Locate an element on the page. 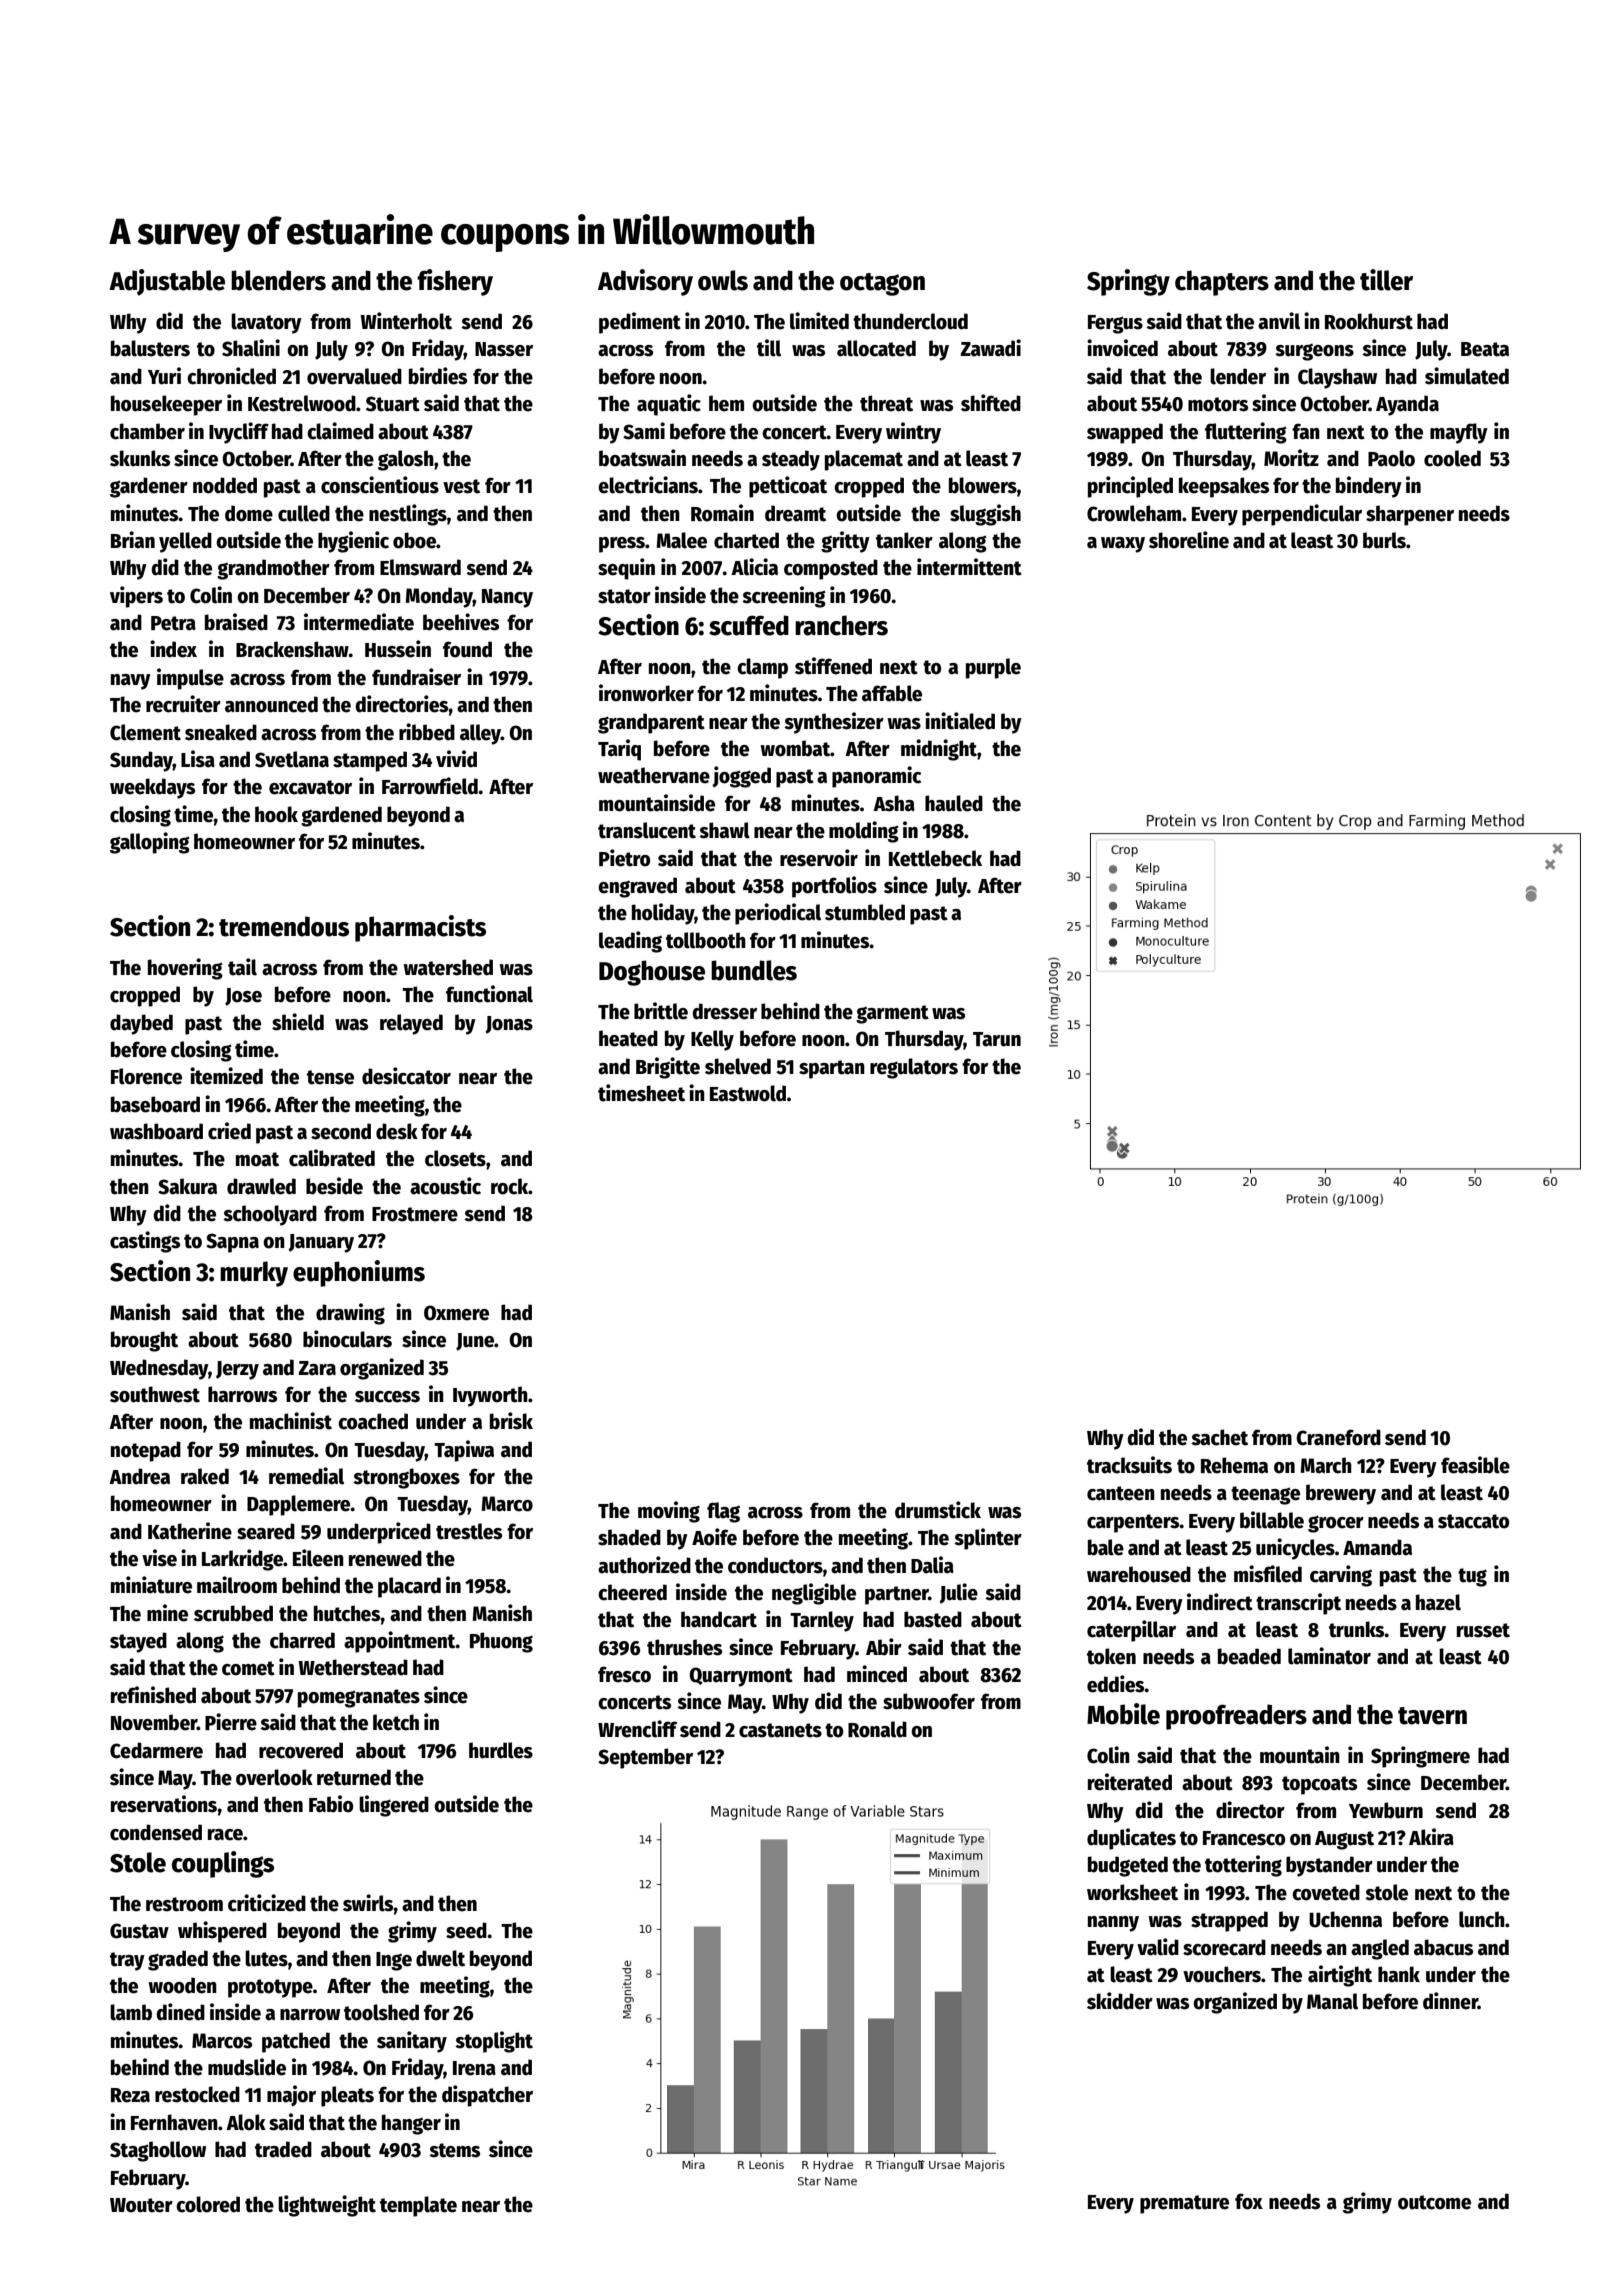 The width and height of the image is (1620, 2292). Craneford is located at coordinates (1338, 1437).
